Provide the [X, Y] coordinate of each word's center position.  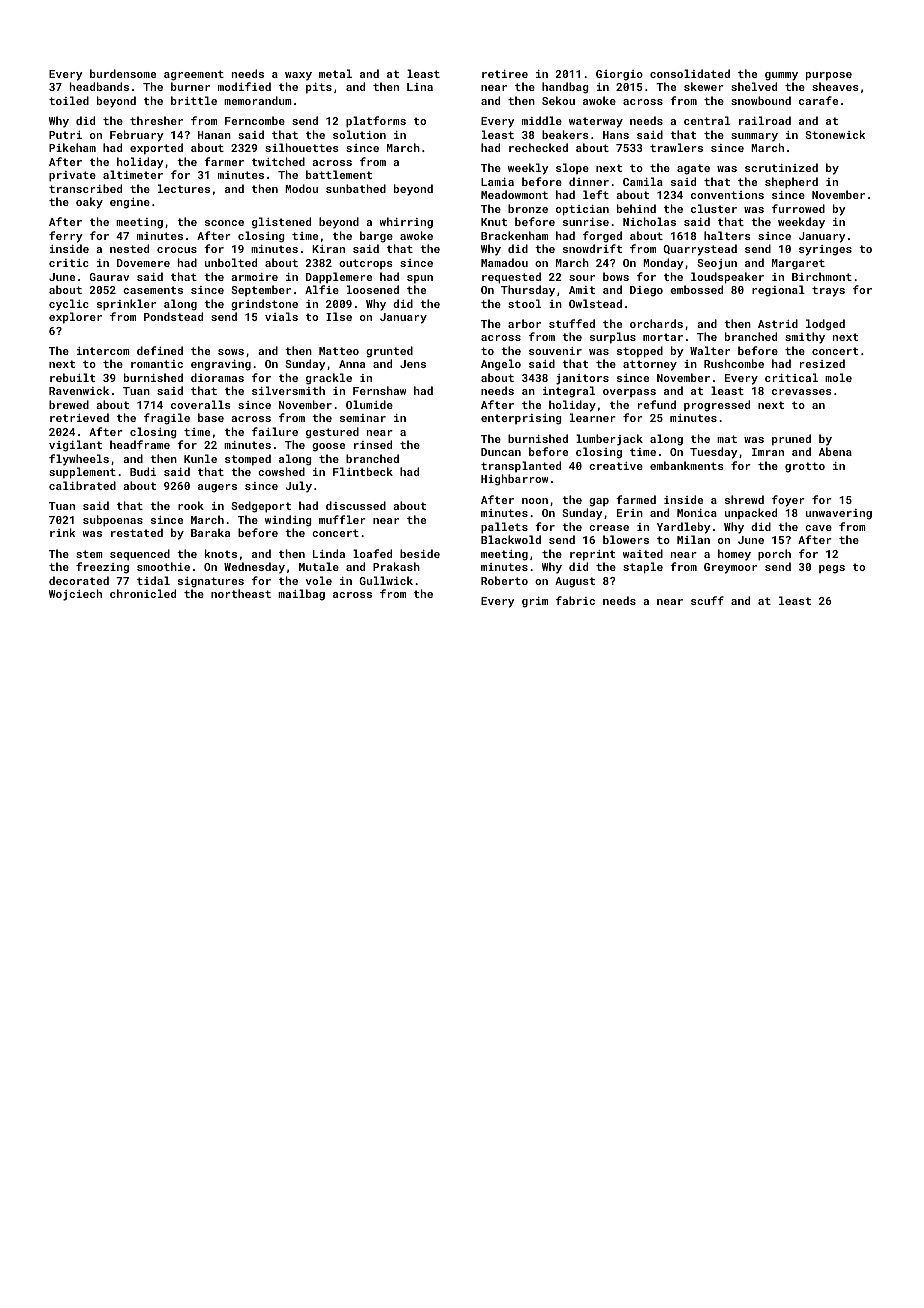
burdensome [123, 73]
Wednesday [254, 568]
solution [359, 134]
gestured [332, 433]
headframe [140, 444]
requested [511, 278]
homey [734, 555]
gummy [781, 76]
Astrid [778, 323]
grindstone [264, 305]
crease [609, 528]
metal [335, 73]
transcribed [85, 188]
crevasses [802, 392]
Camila [643, 181]
